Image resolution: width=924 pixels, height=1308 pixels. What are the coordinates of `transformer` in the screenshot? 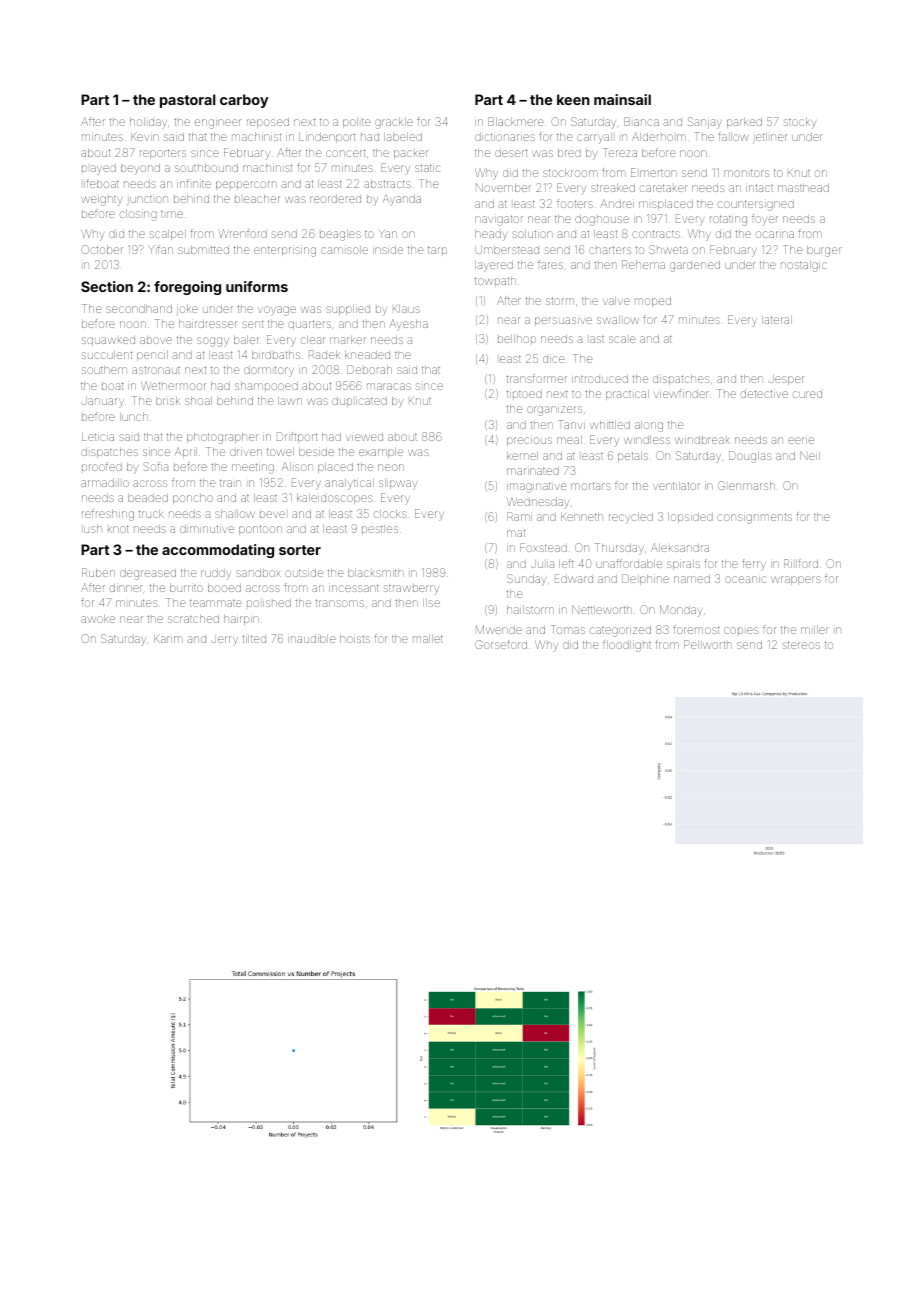 It's located at (537, 379).
